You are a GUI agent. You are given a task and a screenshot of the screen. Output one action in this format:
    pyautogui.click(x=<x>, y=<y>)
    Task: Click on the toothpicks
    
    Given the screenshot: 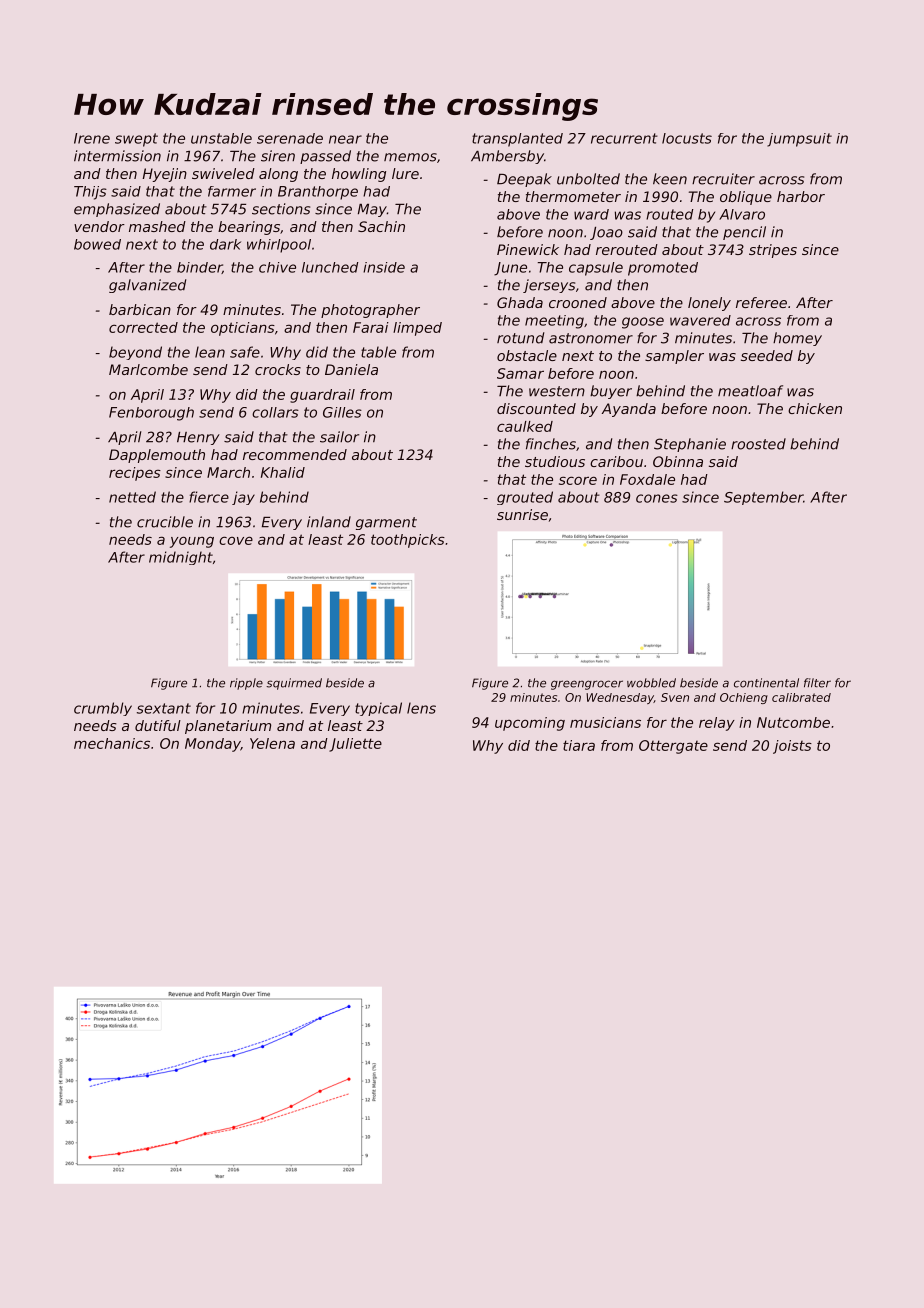 What is the action you would take?
    pyautogui.click(x=408, y=541)
